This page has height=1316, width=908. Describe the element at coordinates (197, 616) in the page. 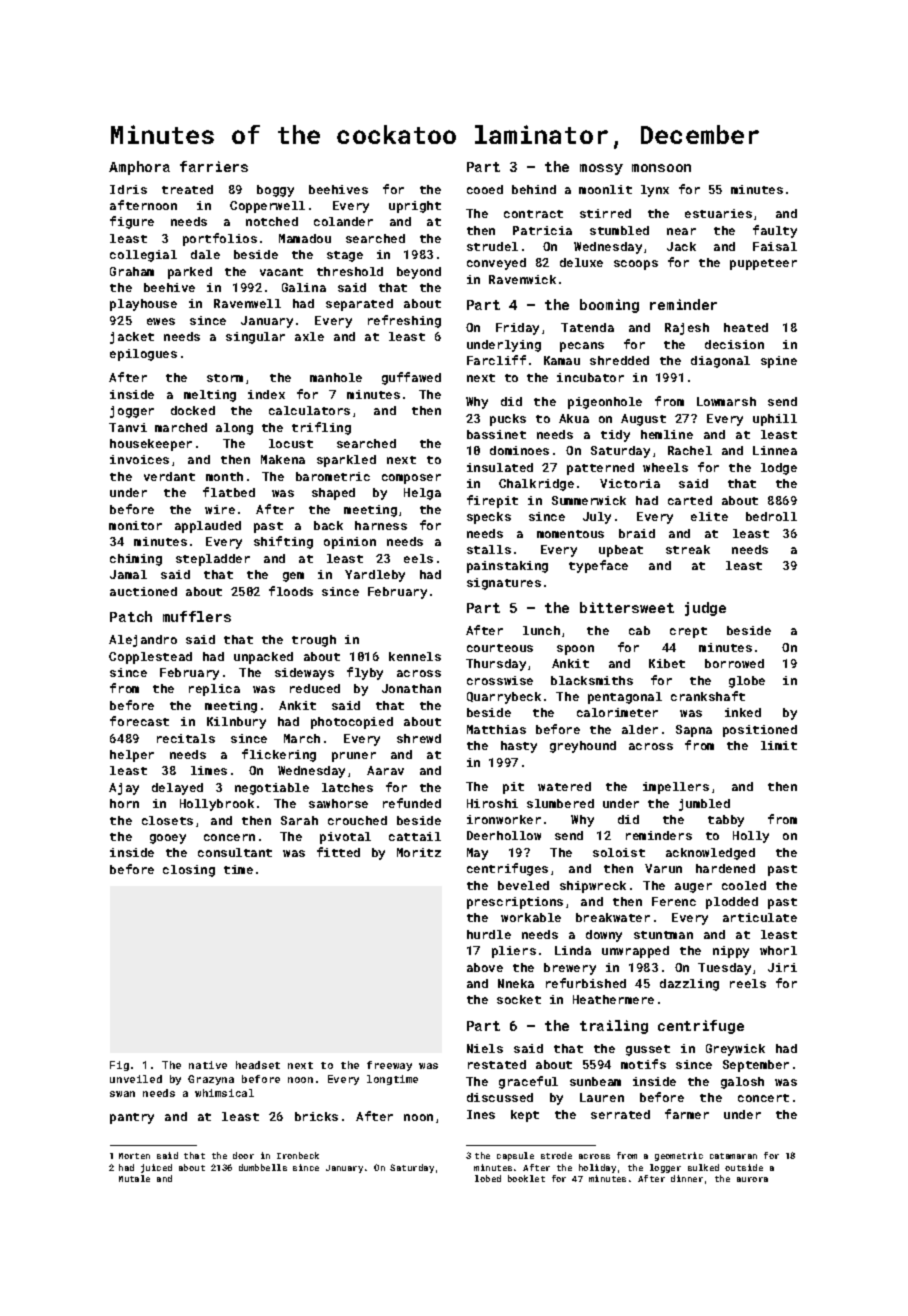

I see `mufflers` at that location.
